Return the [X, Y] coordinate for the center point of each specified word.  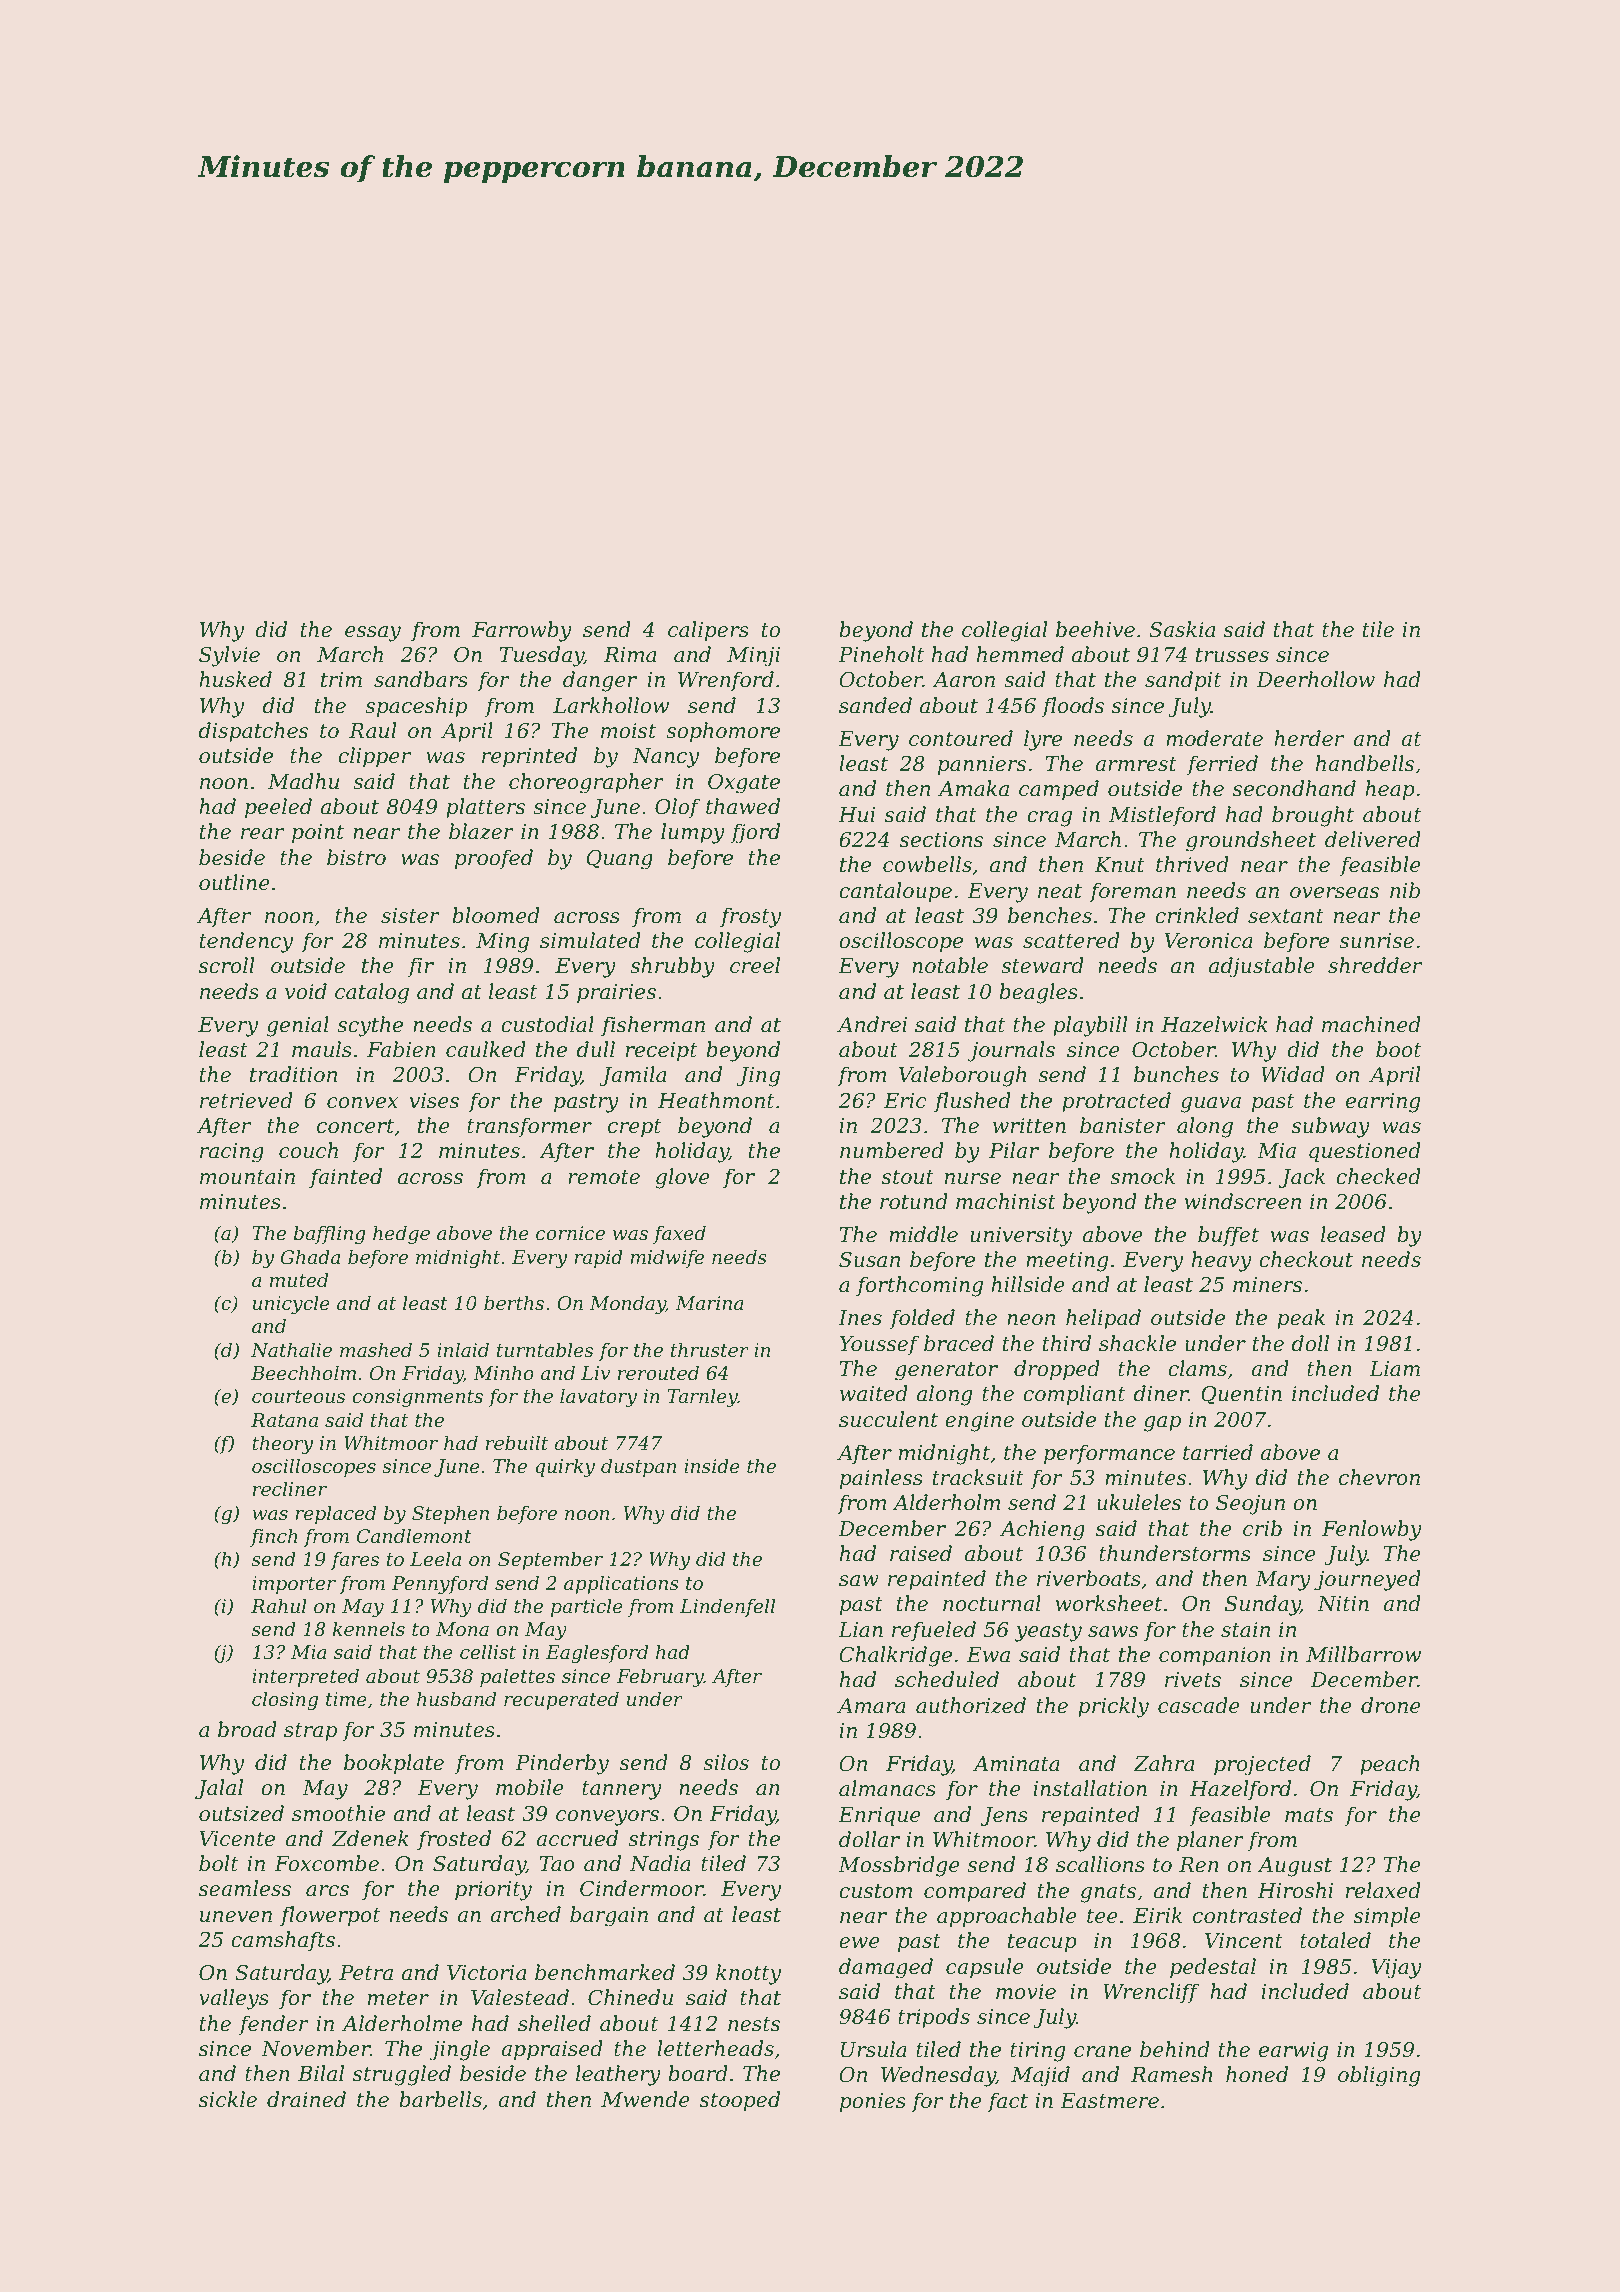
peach [1390, 1765]
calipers [708, 631]
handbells [1365, 763]
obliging [1379, 2076]
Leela [435, 1558]
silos [726, 1762]
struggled [402, 2075]
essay [373, 634]
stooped [740, 2101]
